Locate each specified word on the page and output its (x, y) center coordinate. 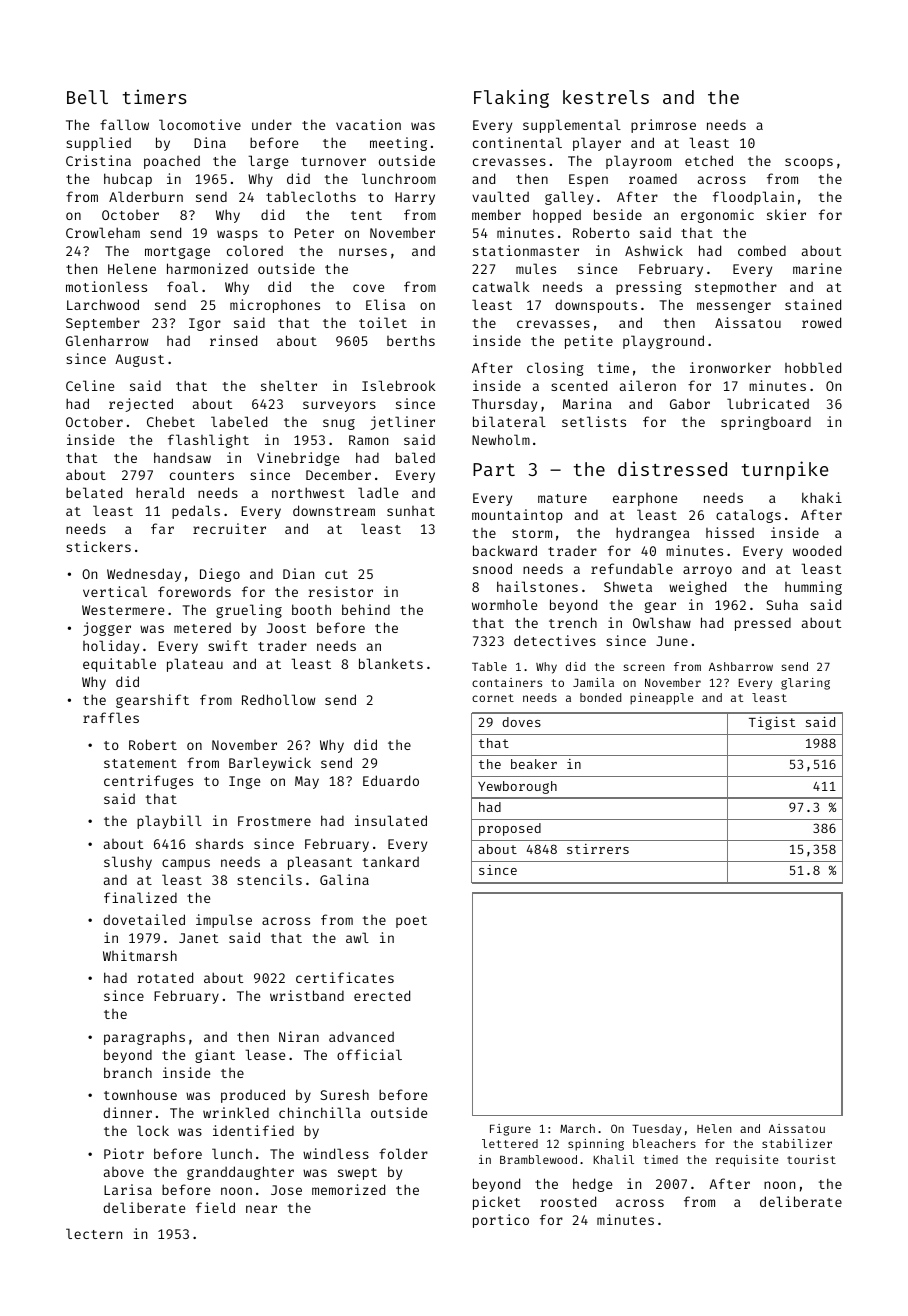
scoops (809, 163)
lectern (94, 1233)
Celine (90, 385)
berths (411, 340)
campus (186, 864)
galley (569, 198)
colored (255, 250)
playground (663, 342)
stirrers (598, 849)
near (261, 1209)
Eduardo (391, 780)
